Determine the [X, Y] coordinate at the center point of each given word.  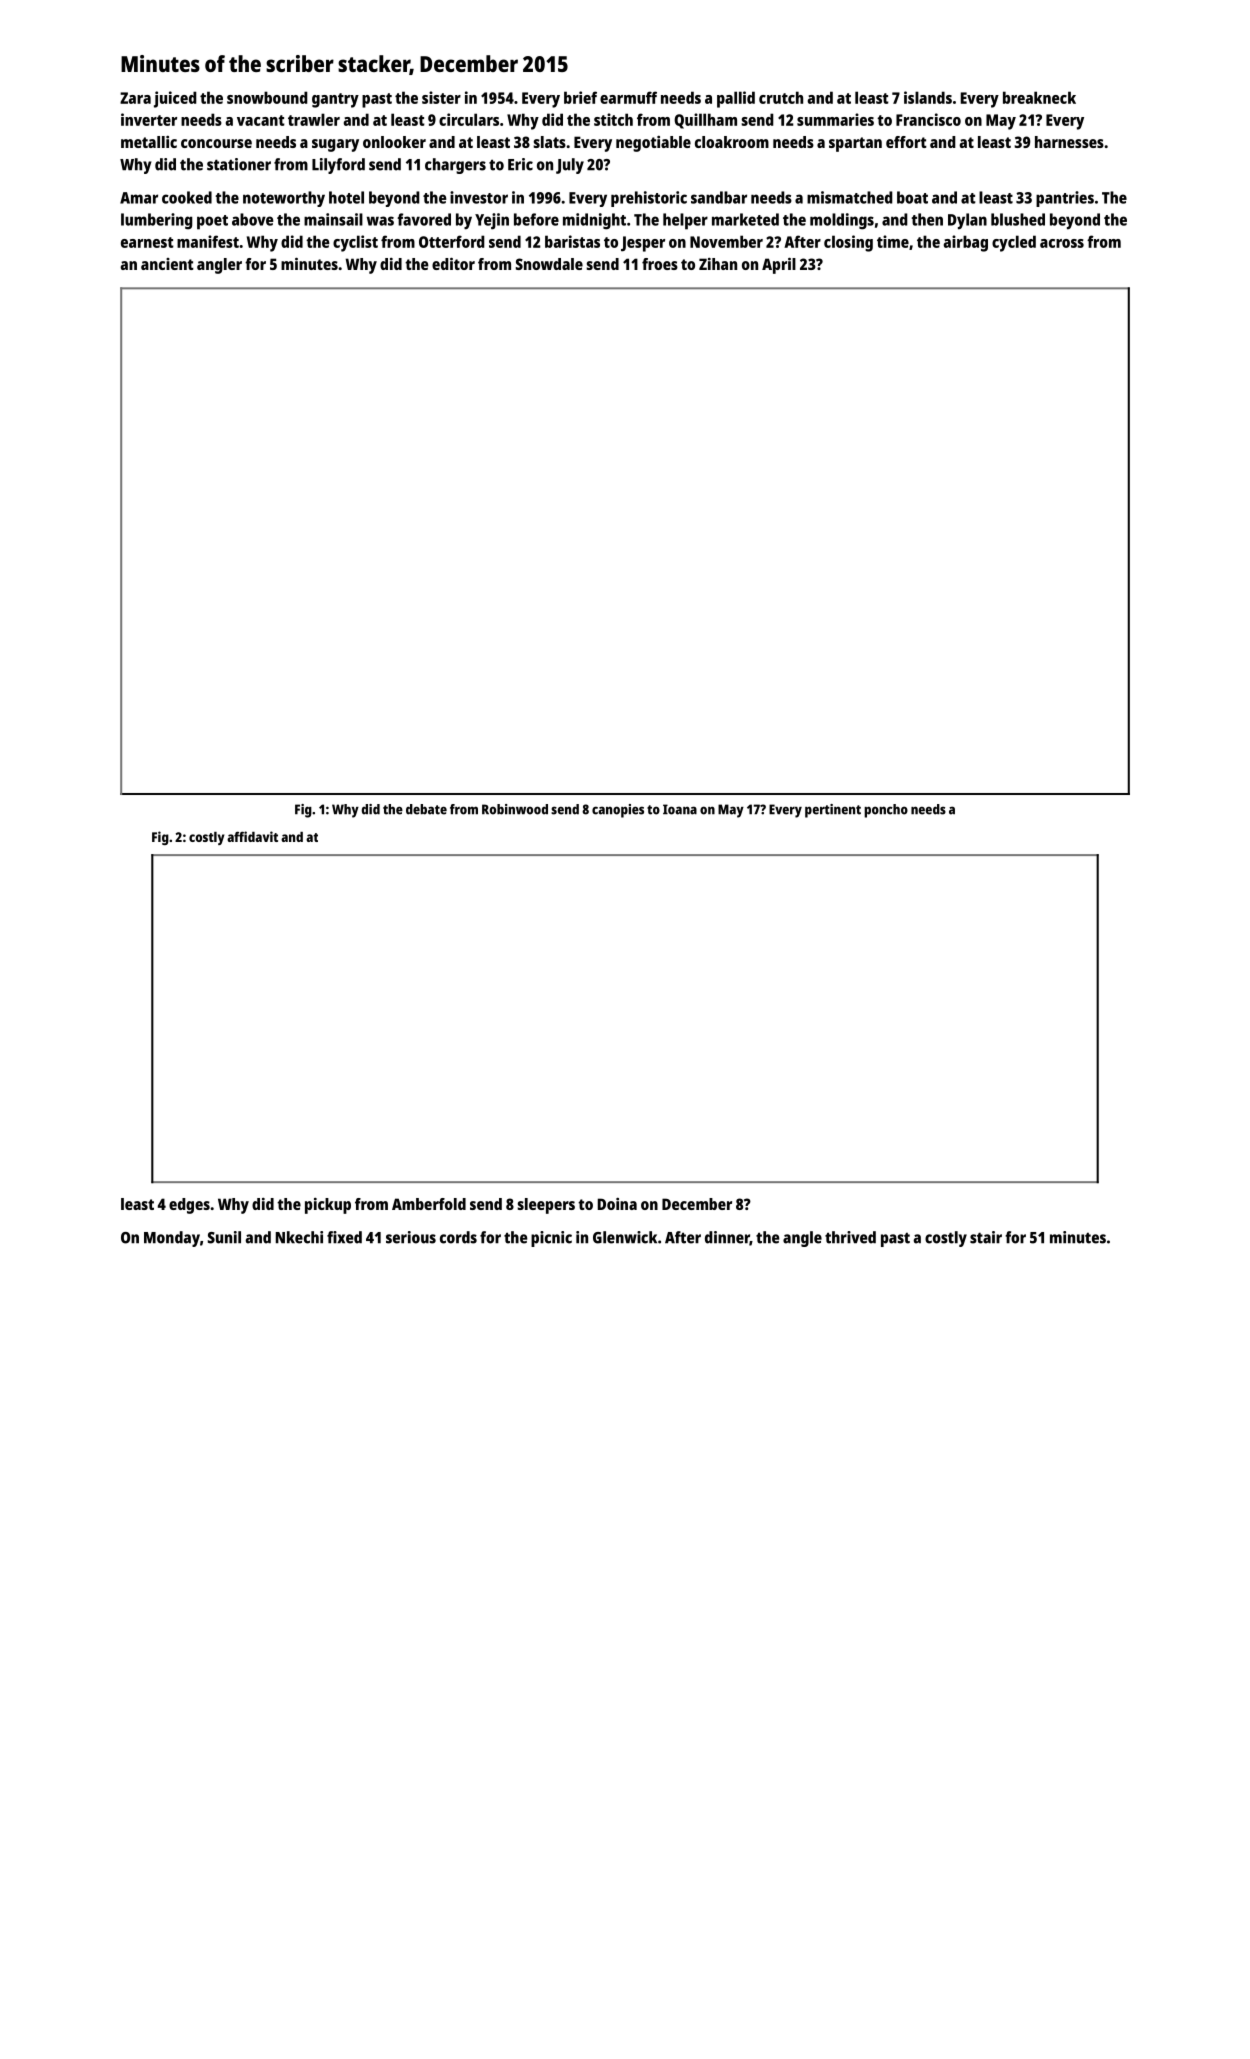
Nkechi [299, 1237]
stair [986, 1237]
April [779, 266]
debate [426, 809]
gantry [335, 100]
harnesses [1069, 142]
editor [453, 264]
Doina [617, 1204]
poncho [886, 811]
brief [580, 97]
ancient [167, 264]
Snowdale [549, 264]
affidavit [252, 836]
